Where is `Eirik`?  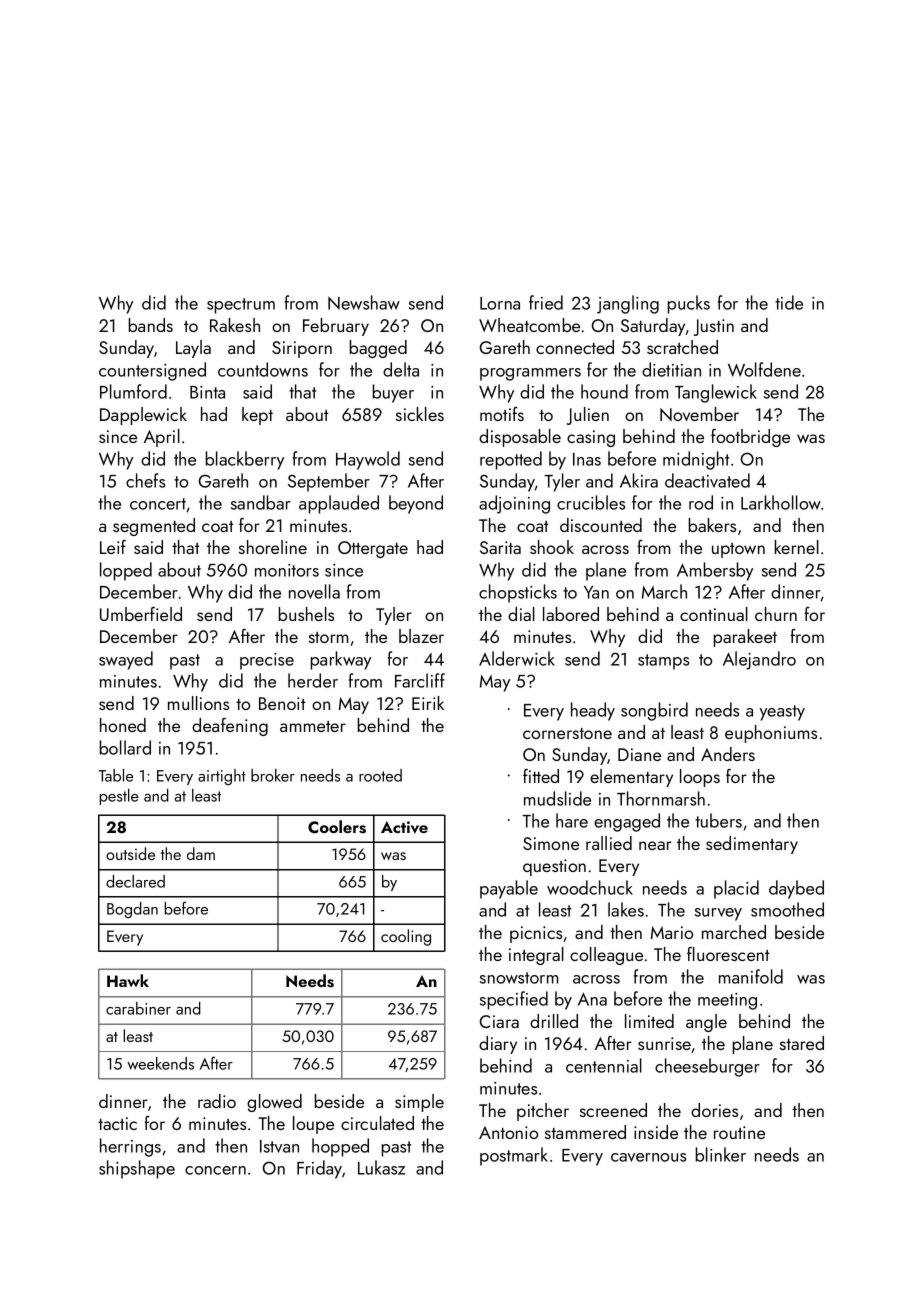 Eirik is located at coordinates (428, 703).
